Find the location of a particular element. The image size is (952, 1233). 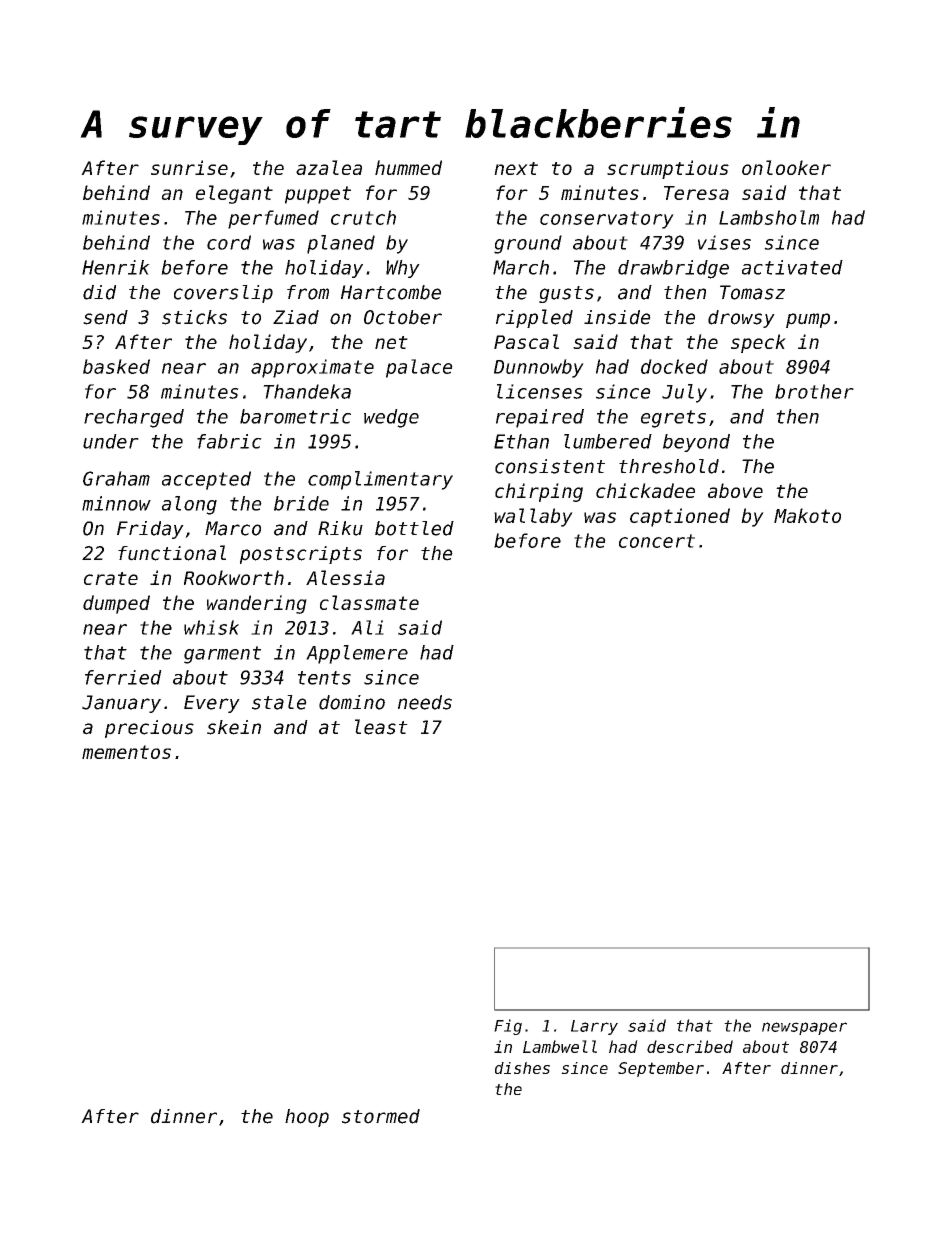

hoop is located at coordinates (307, 1118).
